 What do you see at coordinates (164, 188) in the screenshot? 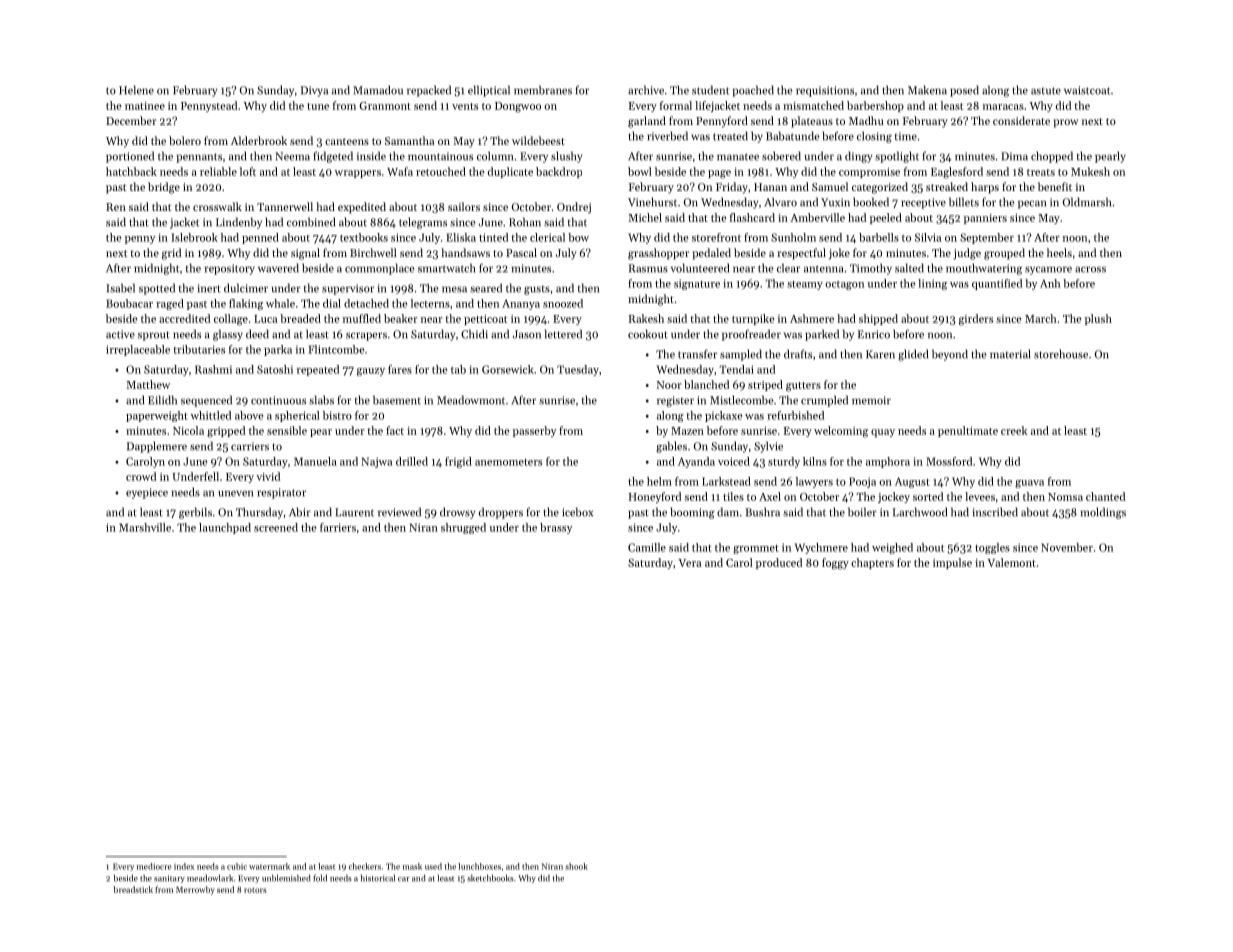
I see `bridge` at bounding box center [164, 188].
